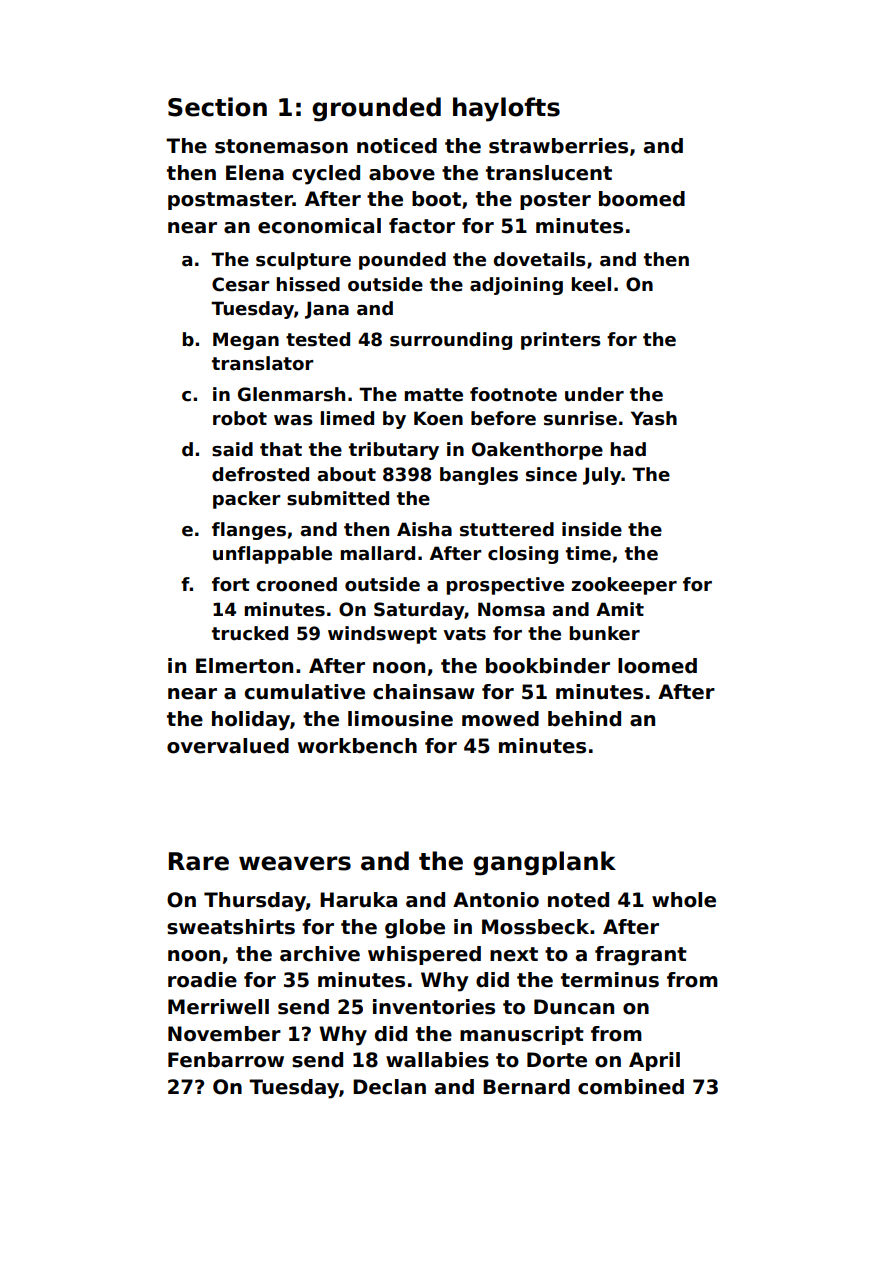 This page has width=890, height=1262. Describe the element at coordinates (631, 1087) in the page. I see `combined` at that location.
